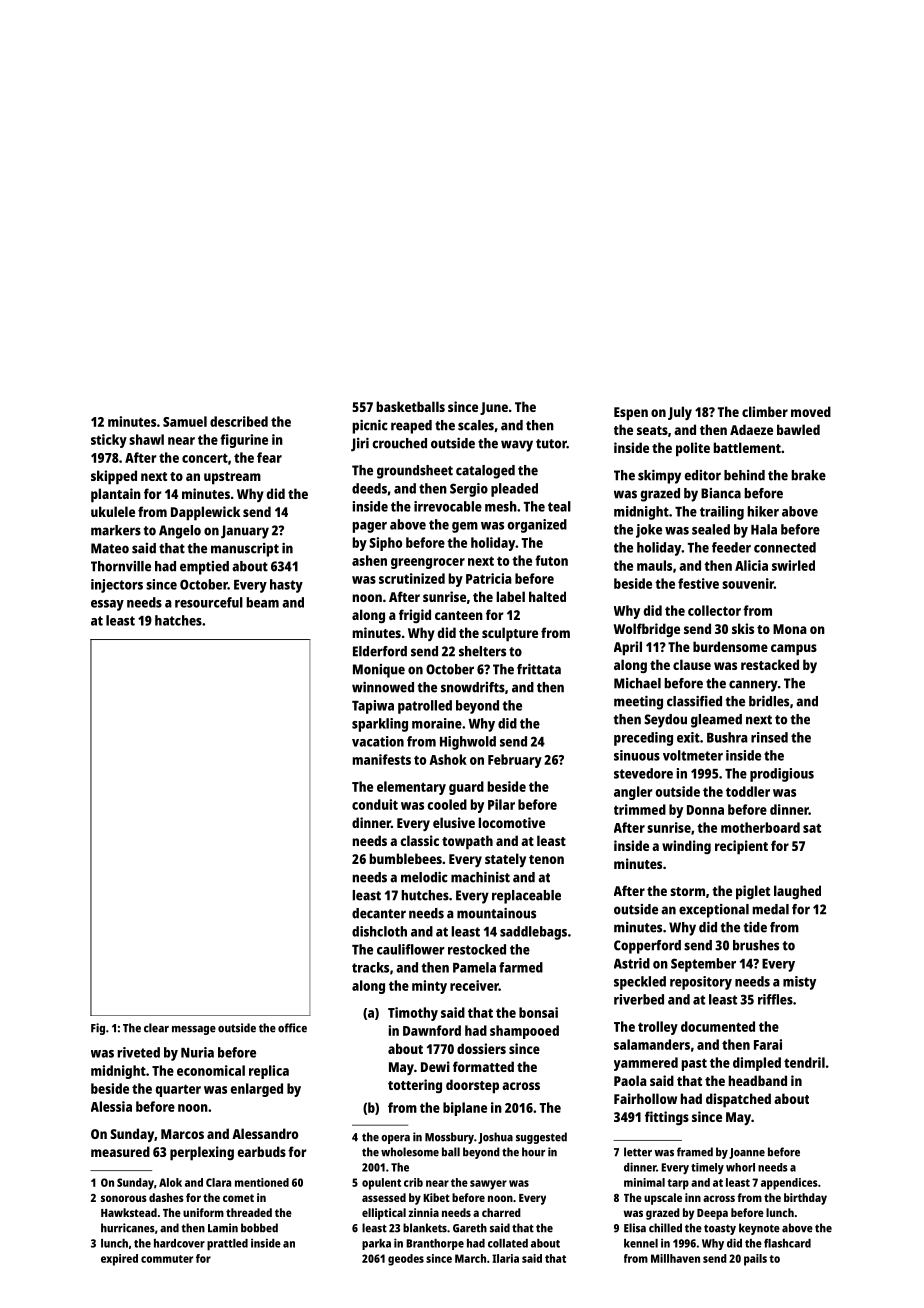 The height and width of the screenshot is (1308, 924). Describe the element at coordinates (109, 441) in the screenshot. I see `sticky` at that location.
